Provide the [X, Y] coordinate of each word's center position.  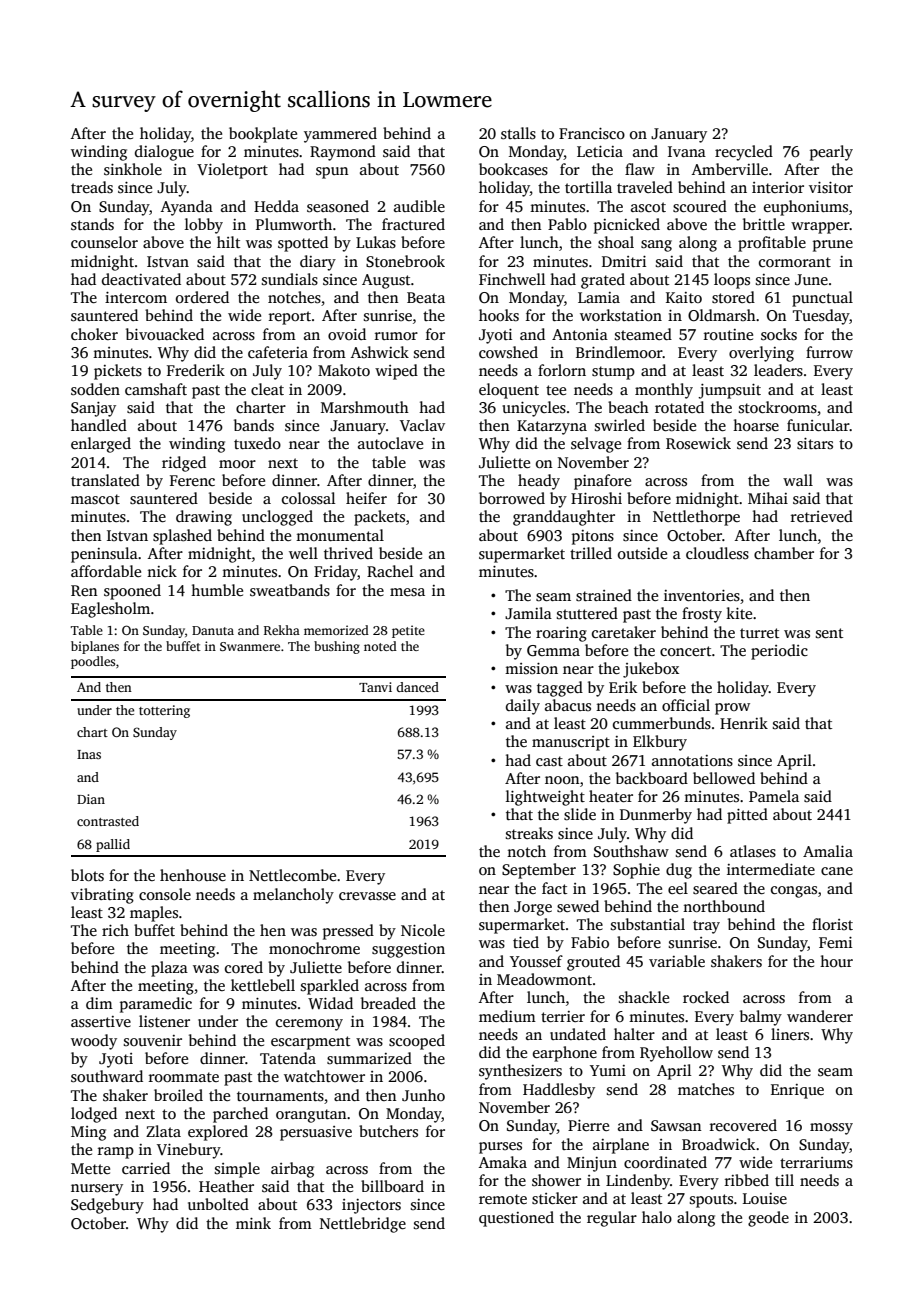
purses [500, 1148]
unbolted [218, 1204]
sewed [578, 906]
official [686, 705]
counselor [104, 242]
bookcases [513, 169]
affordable [106, 571]
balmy [761, 1018]
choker [94, 334]
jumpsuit [729, 391]
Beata [426, 297]
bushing [337, 647]
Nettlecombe [292, 875]
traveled [645, 187]
